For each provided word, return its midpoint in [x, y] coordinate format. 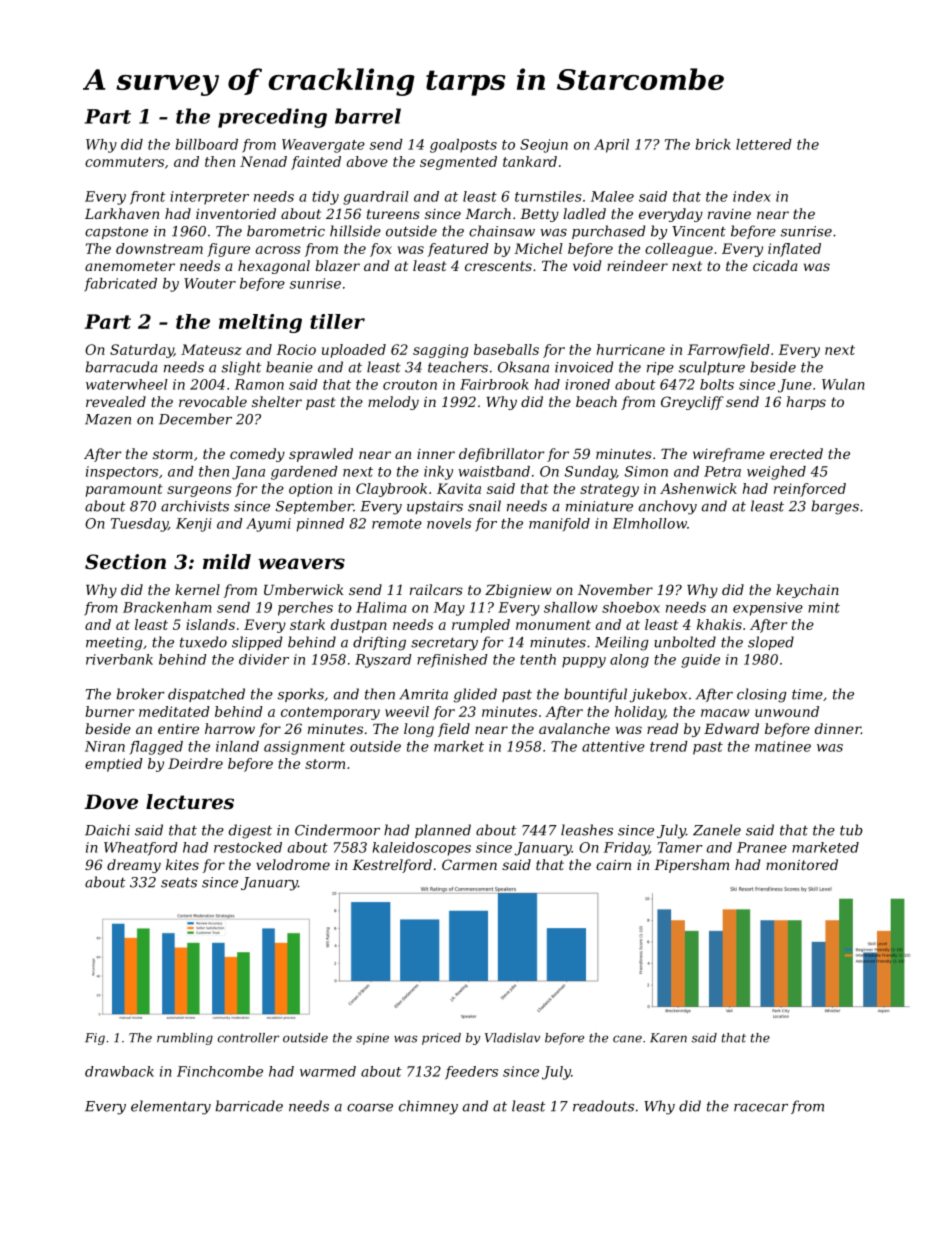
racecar [761, 1108]
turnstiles [548, 196]
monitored [802, 864]
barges [835, 507]
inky [438, 473]
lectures [190, 802]
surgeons [199, 491]
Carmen [469, 864]
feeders [471, 1073]
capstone [116, 232]
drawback [119, 1071]
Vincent [699, 231]
